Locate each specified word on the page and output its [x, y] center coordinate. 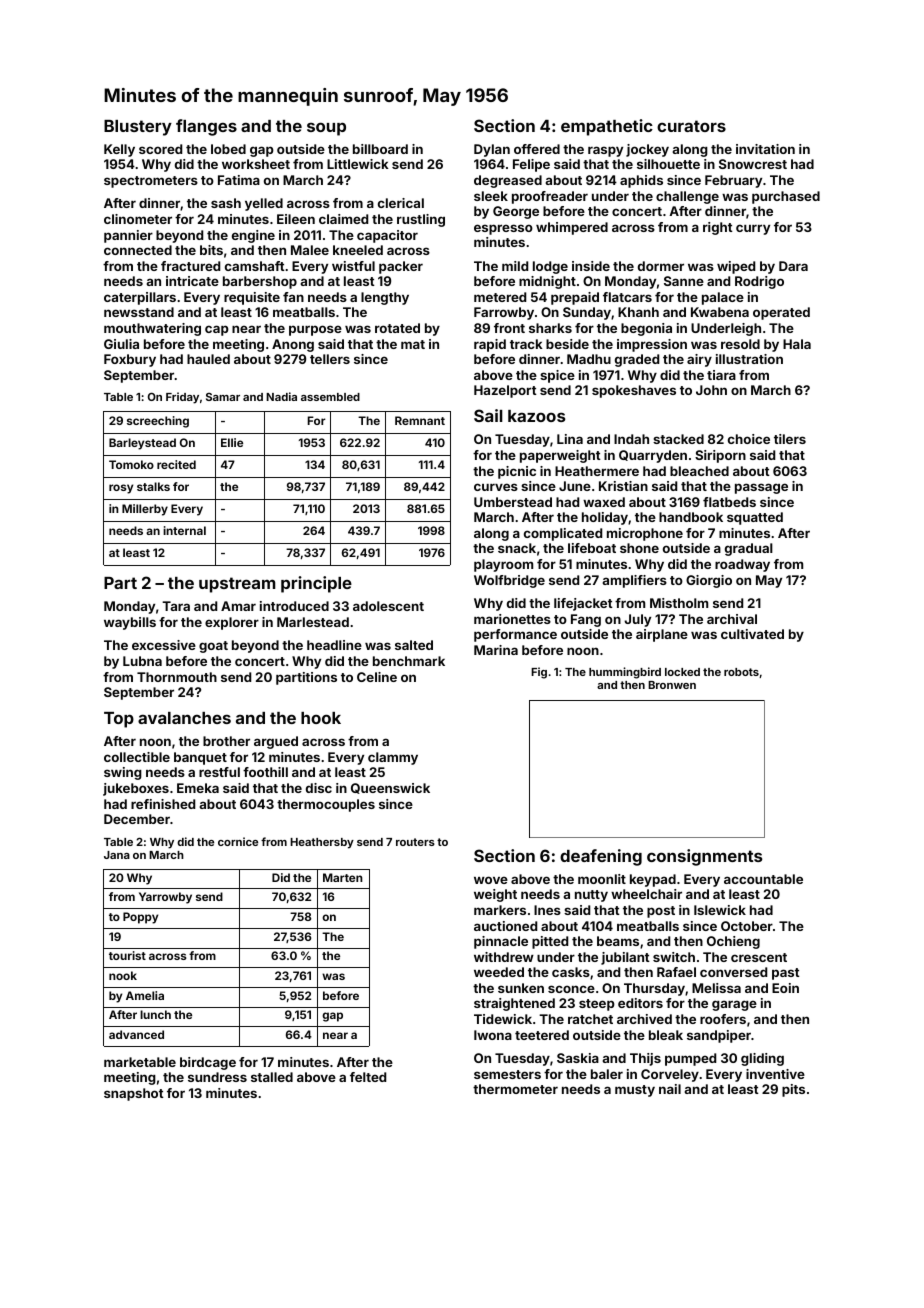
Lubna [142, 661]
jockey [647, 150]
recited [176, 464]
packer [401, 267]
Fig [539, 673]
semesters [507, 1074]
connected [138, 250]
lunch [155, 1014]
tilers [790, 439]
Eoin [785, 988]
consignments [704, 857]
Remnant [420, 420]
